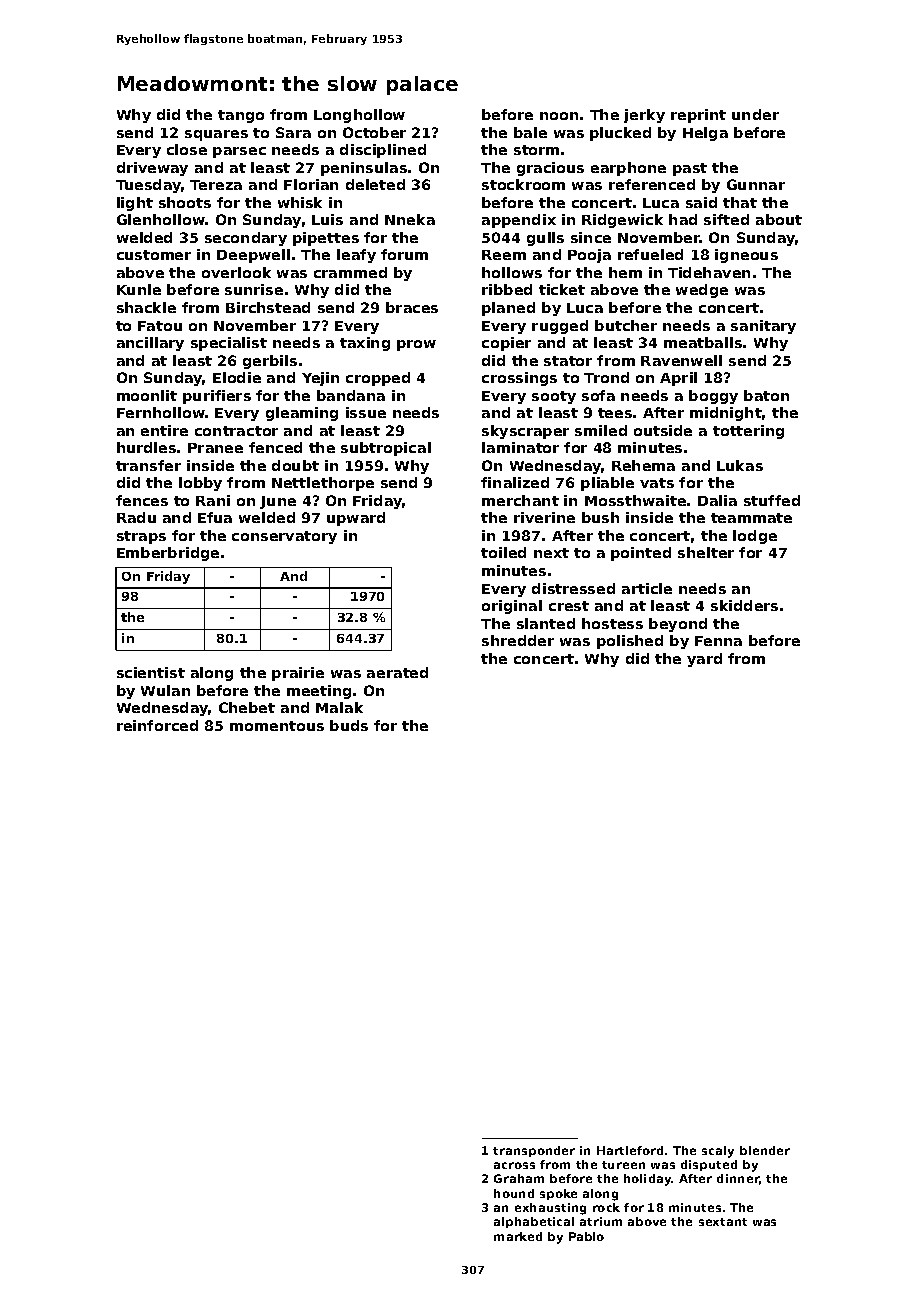 This screenshot has height=1308, width=924. I want to click on specialist, so click(229, 344).
